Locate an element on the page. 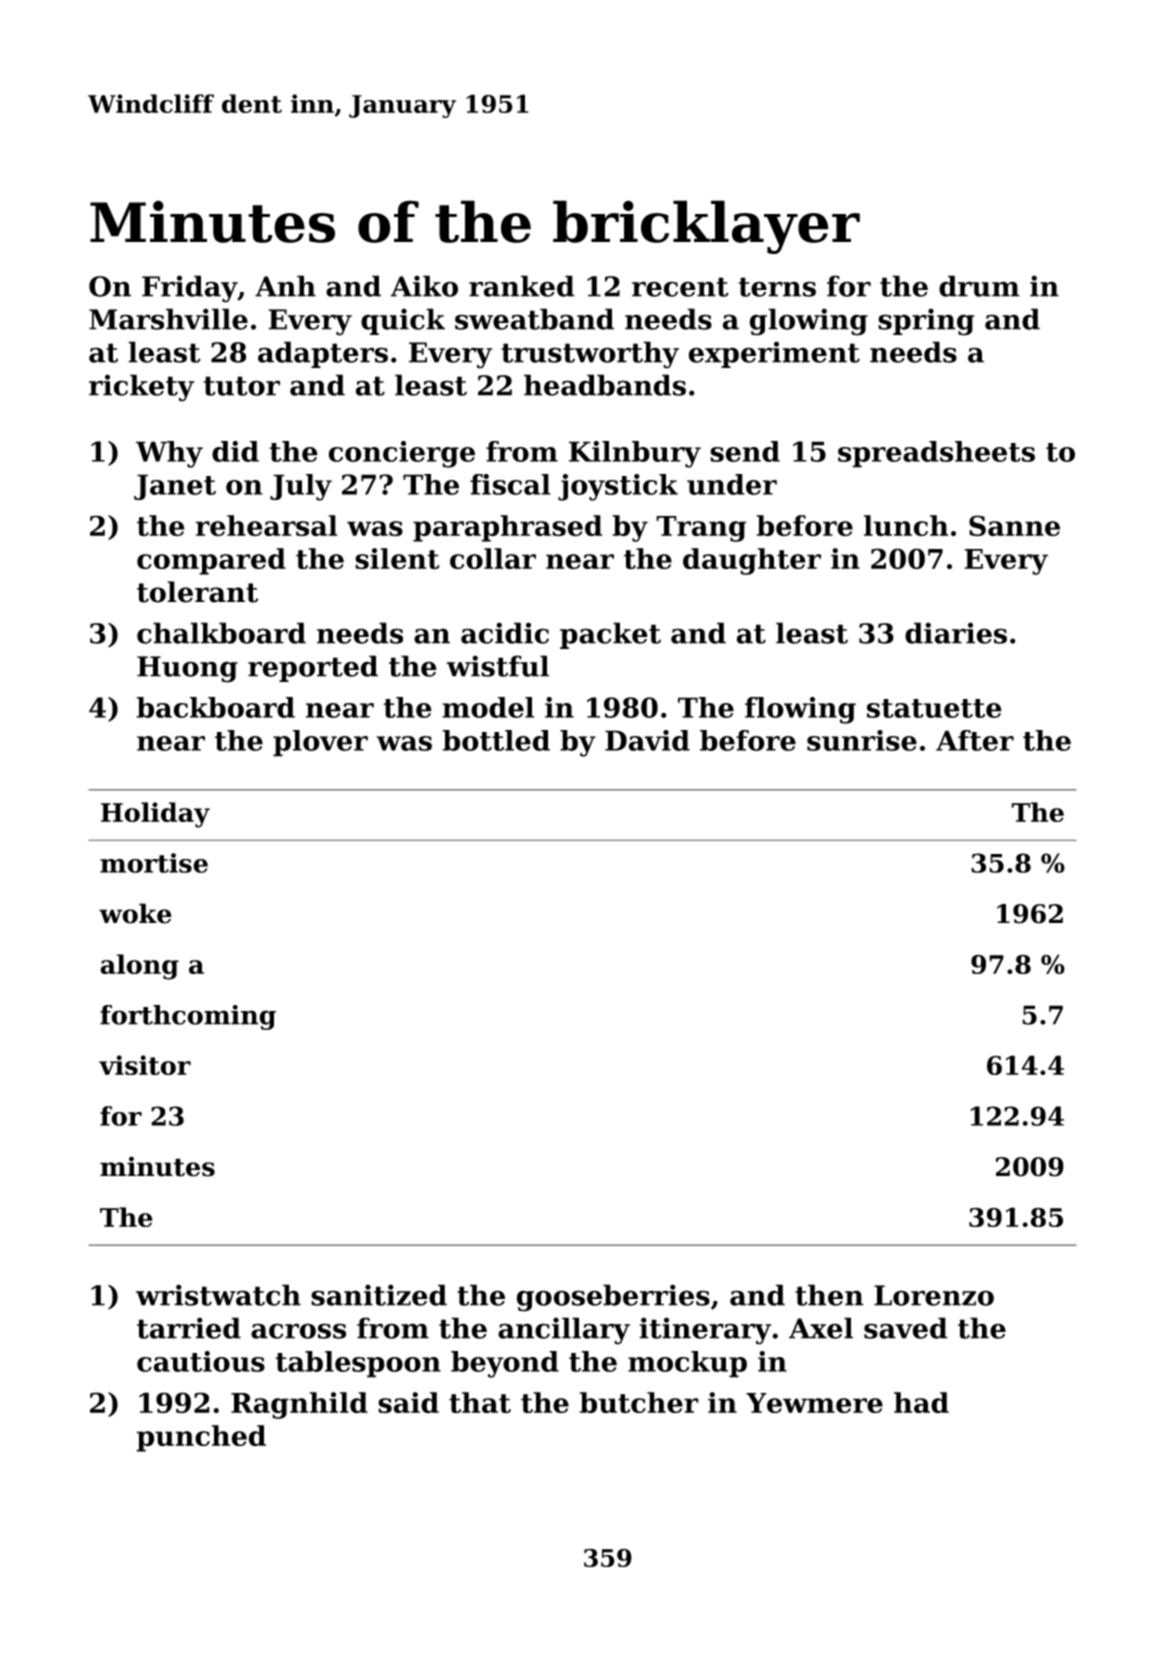  experiment is located at coordinates (774, 354).
